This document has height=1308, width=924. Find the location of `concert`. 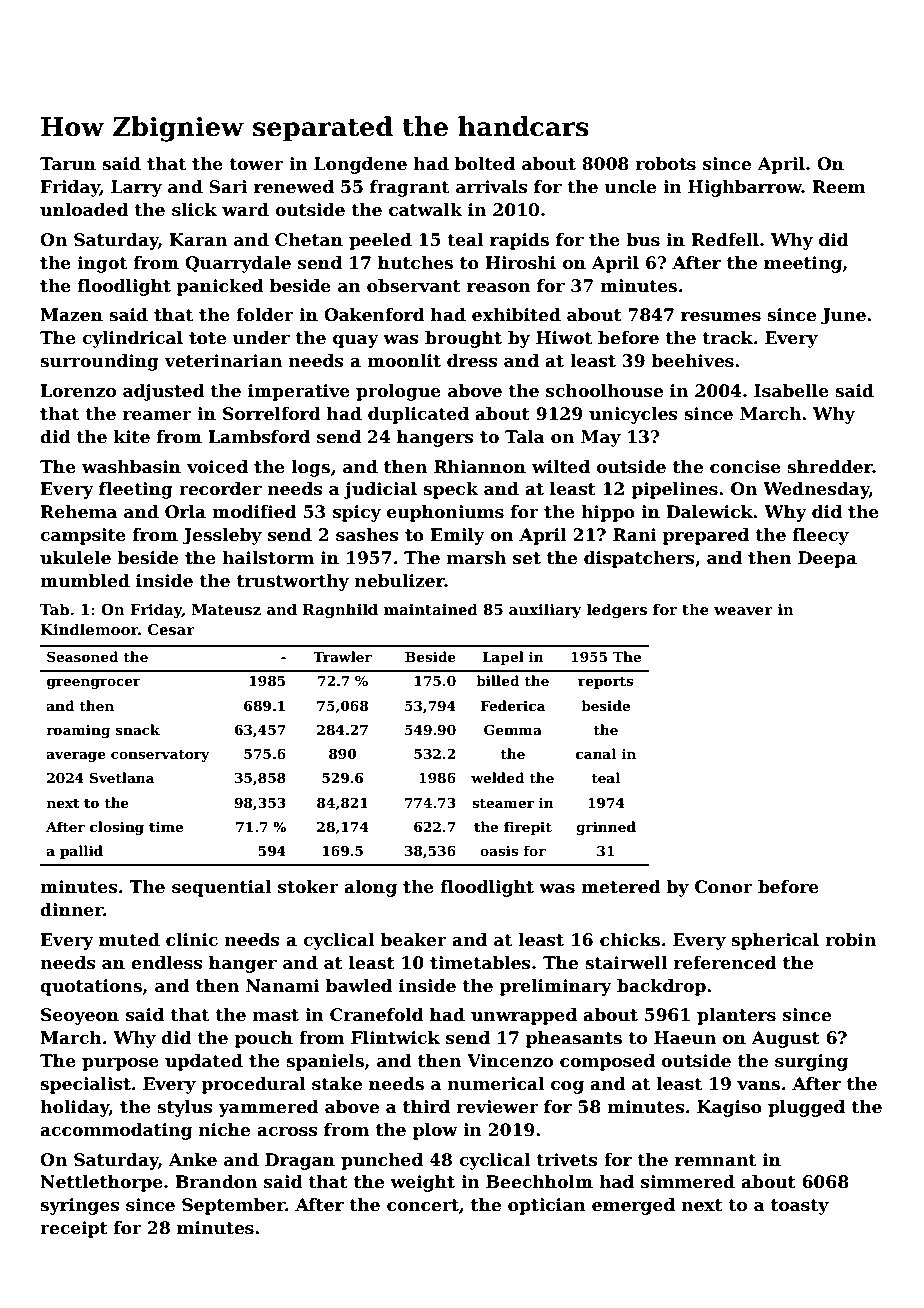

concert is located at coordinates (423, 1205).
